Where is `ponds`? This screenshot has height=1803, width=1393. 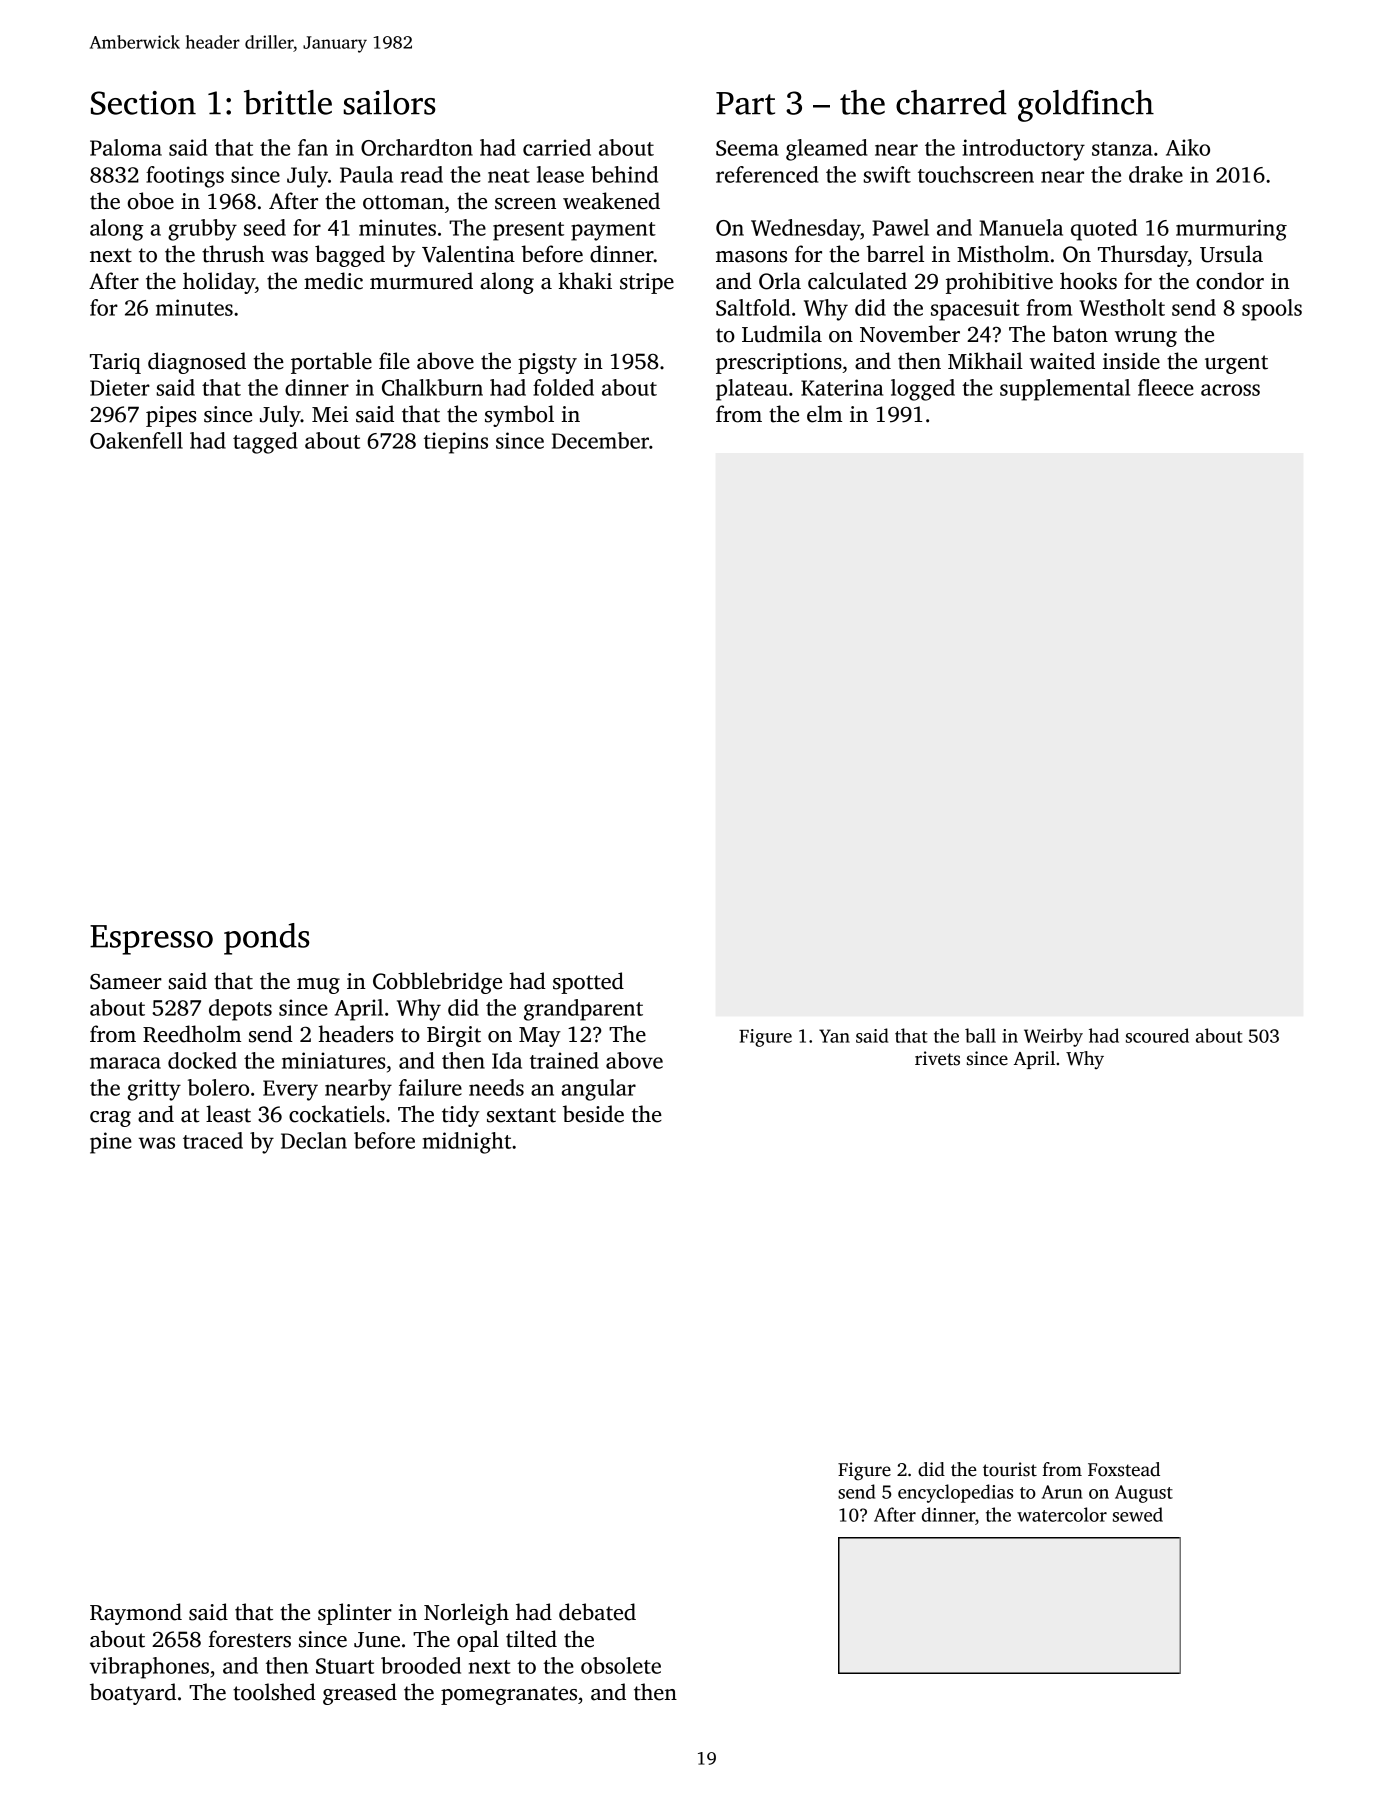
ponds is located at coordinates (267, 939).
